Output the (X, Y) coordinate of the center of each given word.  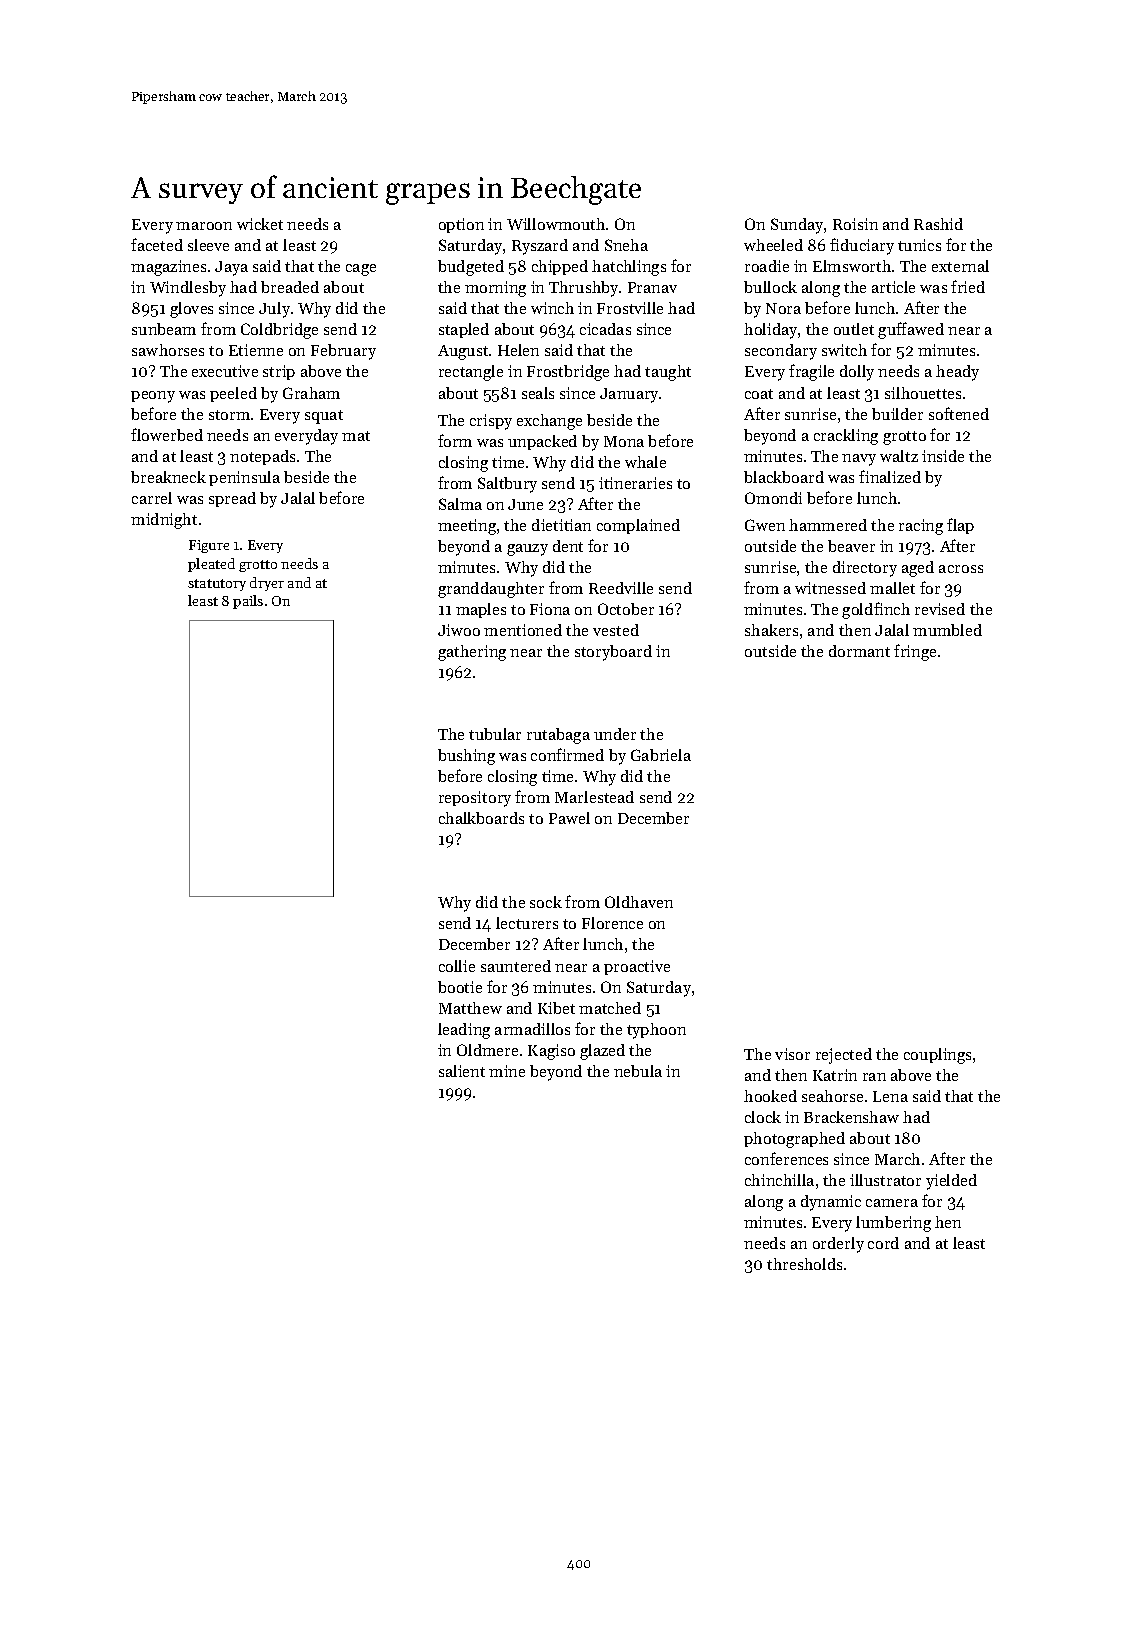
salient (462, 1071)
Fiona (550, 609)
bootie (460, 987)
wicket (260, 224)
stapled (464, 330)
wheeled (773, 245)
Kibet (556, 1008)
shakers (771, 630)
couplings (937, 1056)
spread (232, 499)
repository (475, 799)
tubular (495, 734)
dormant (859, 651)
